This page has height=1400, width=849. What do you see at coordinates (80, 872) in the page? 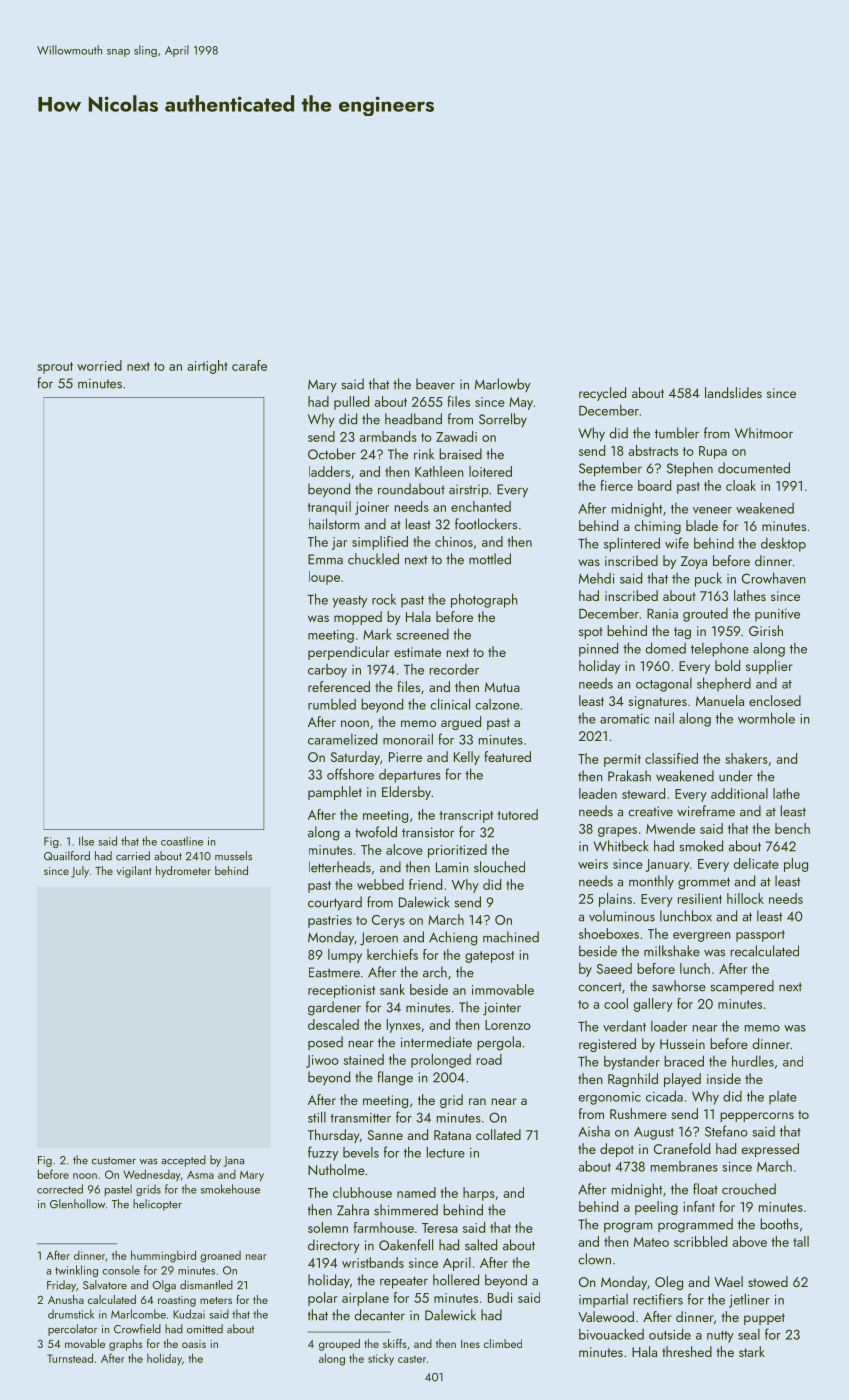
I see `July` at bounding box center [80, 872].
